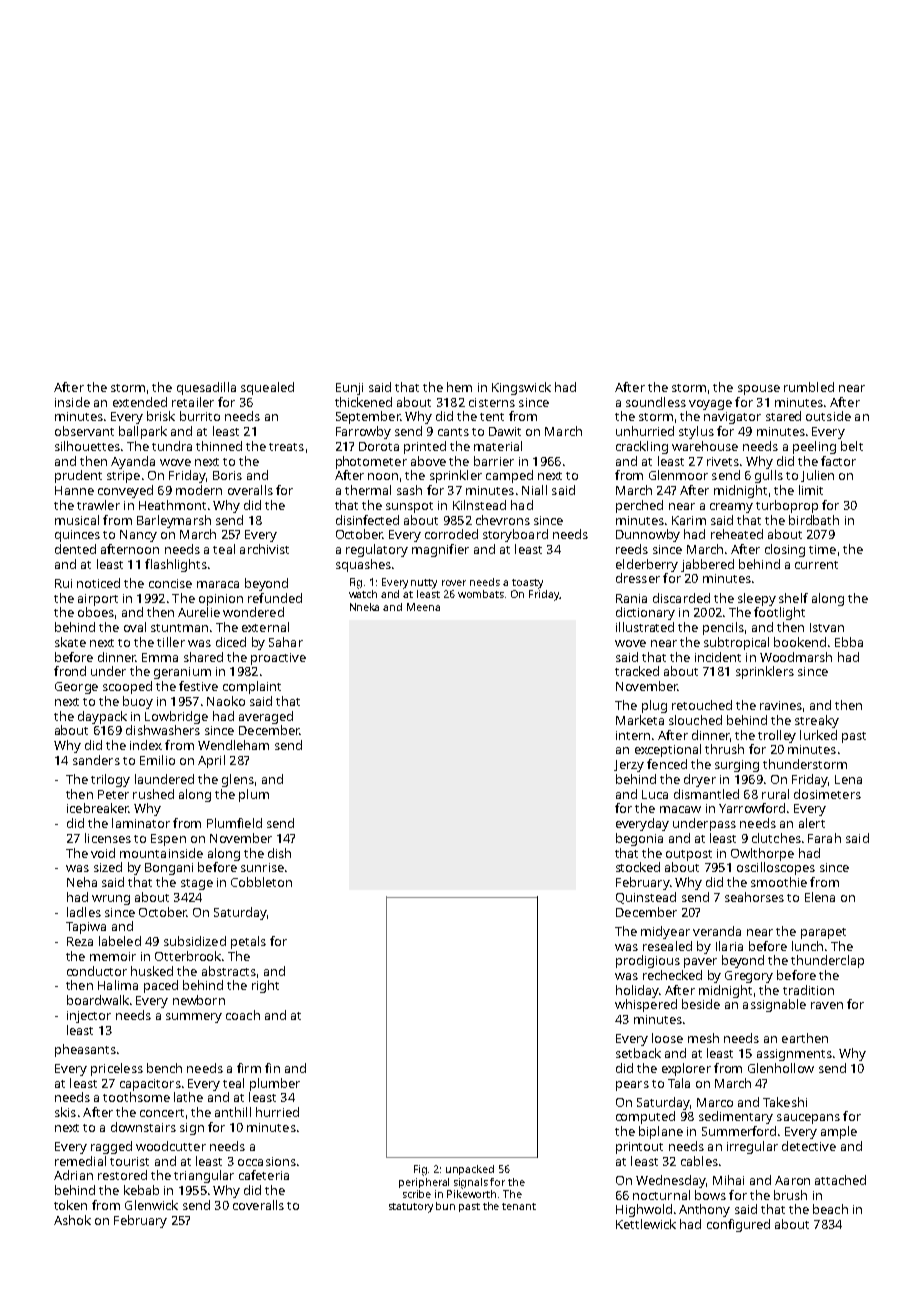 The width and height of the page is (924, 1308). I want to click on Lowbridge, so click(176, 717).
